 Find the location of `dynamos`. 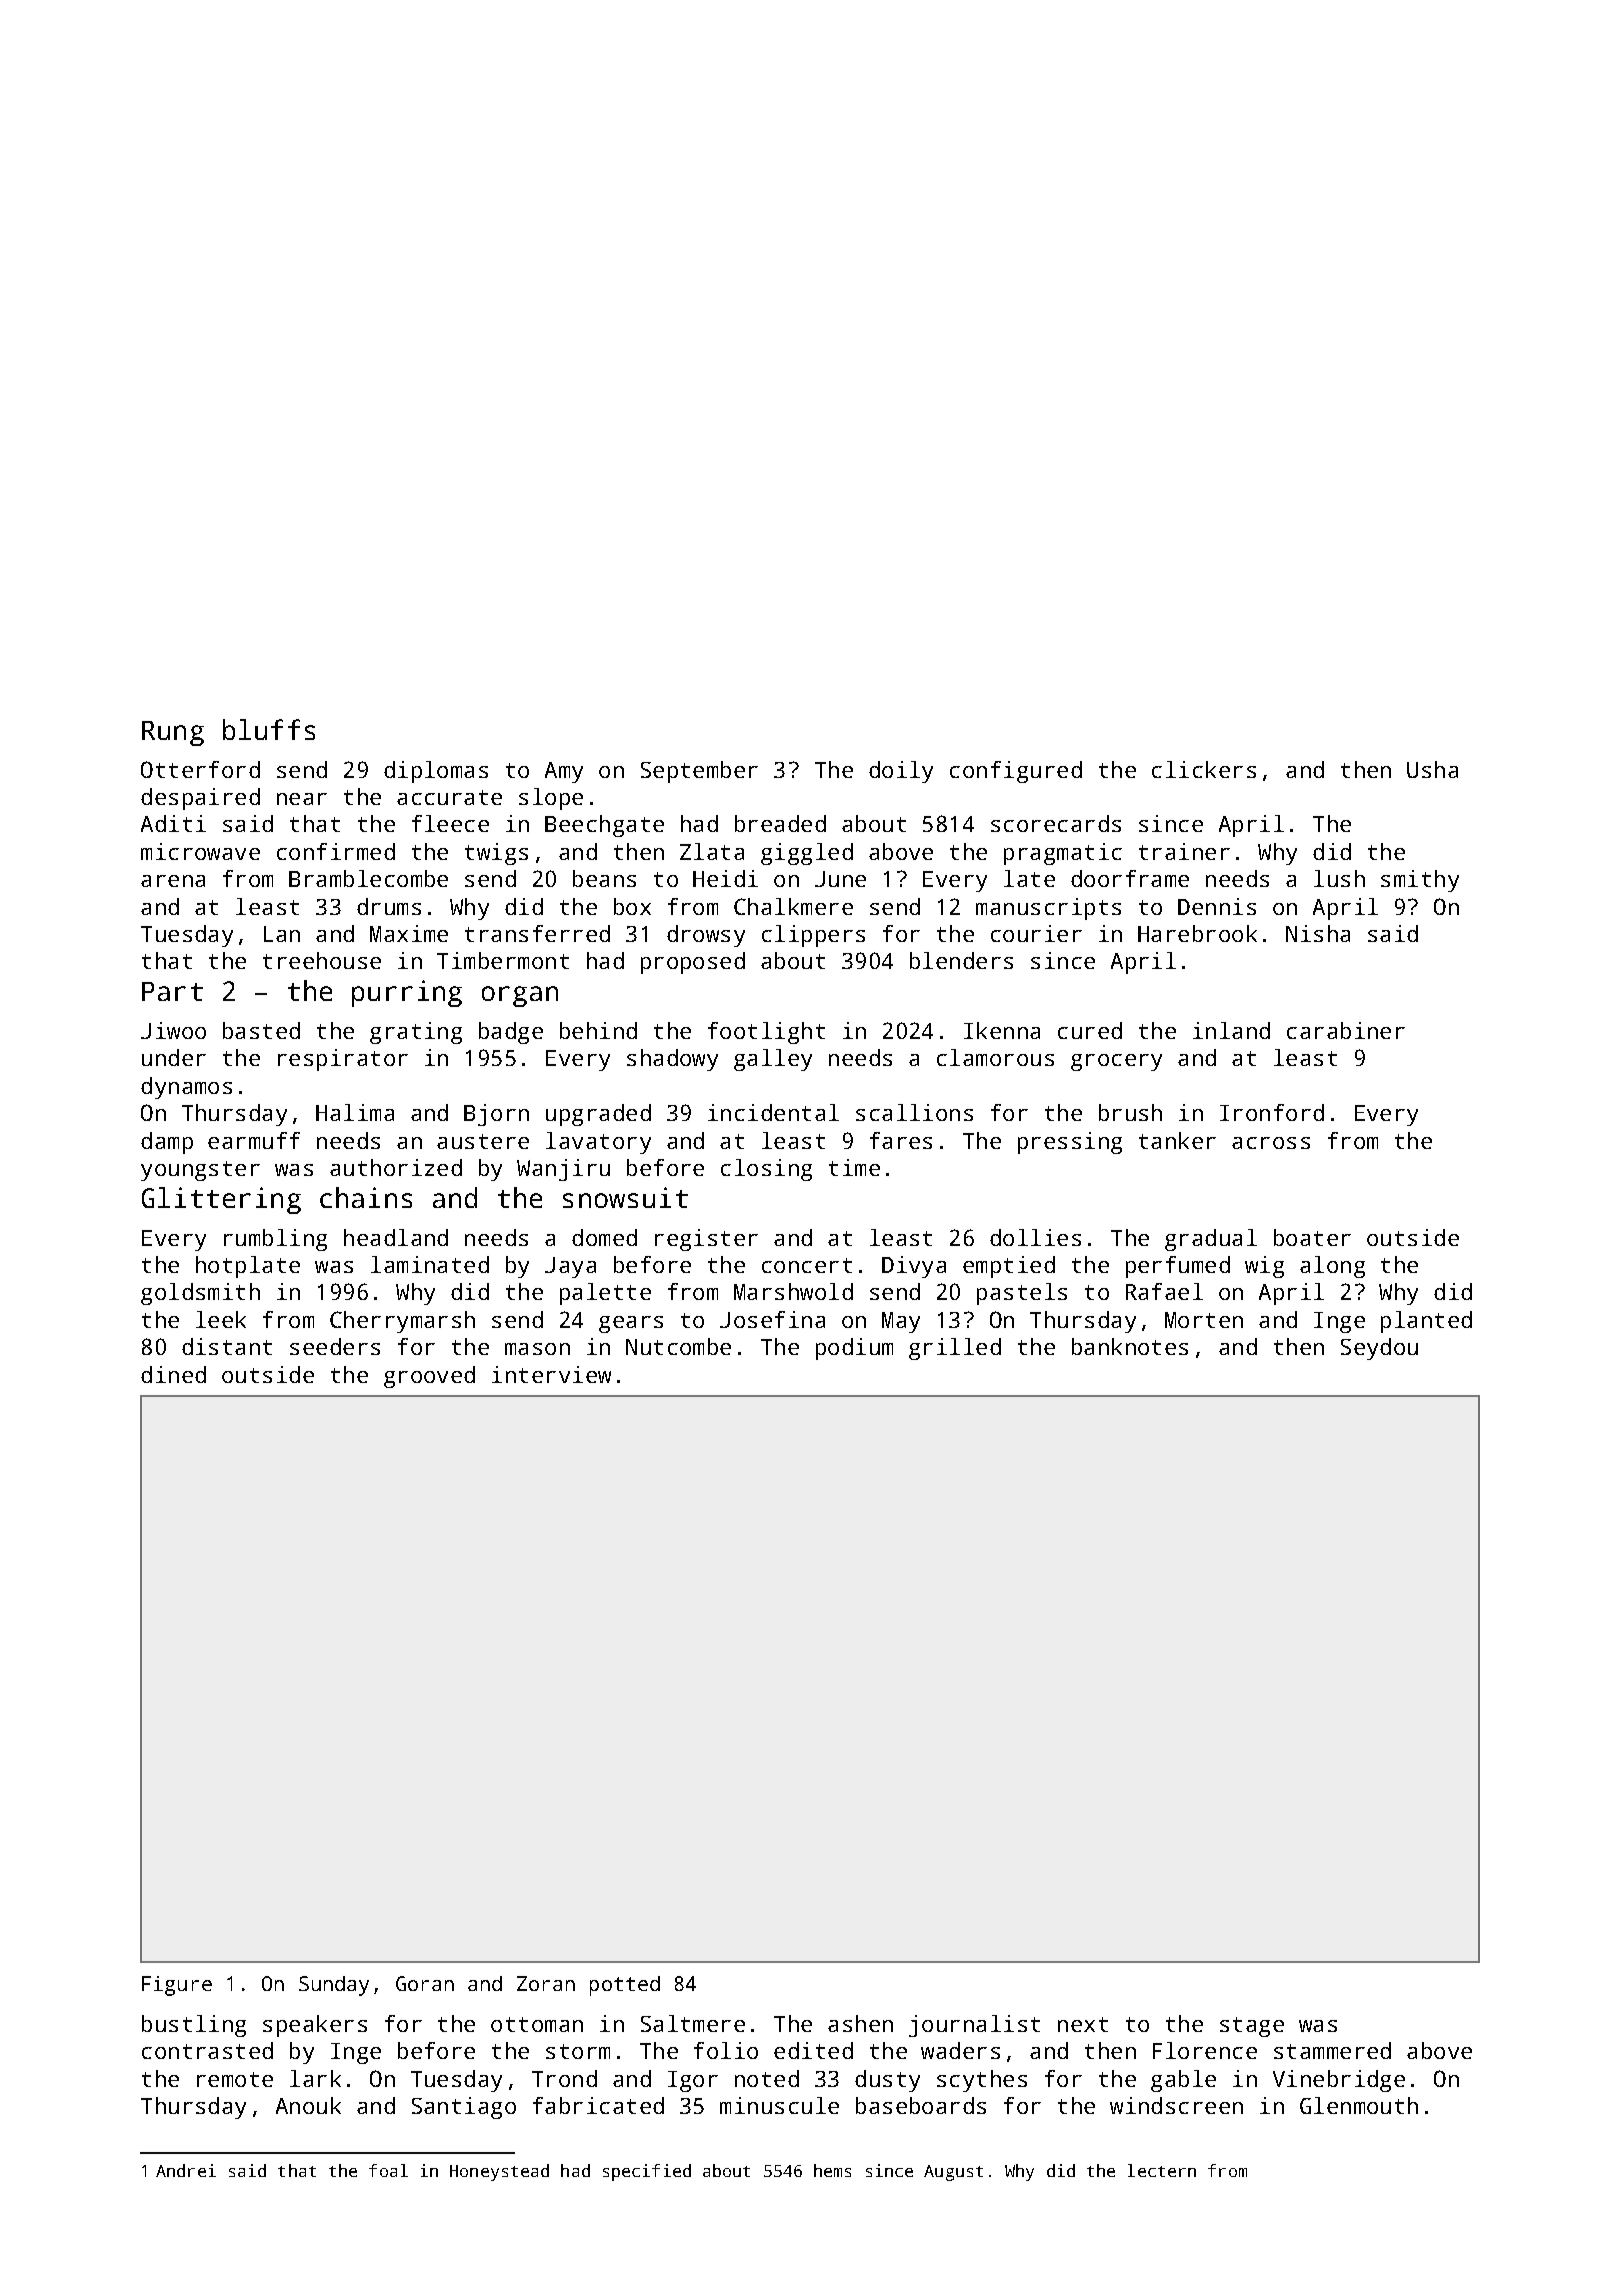

dynamos is located at coordinates (186, 1088).
